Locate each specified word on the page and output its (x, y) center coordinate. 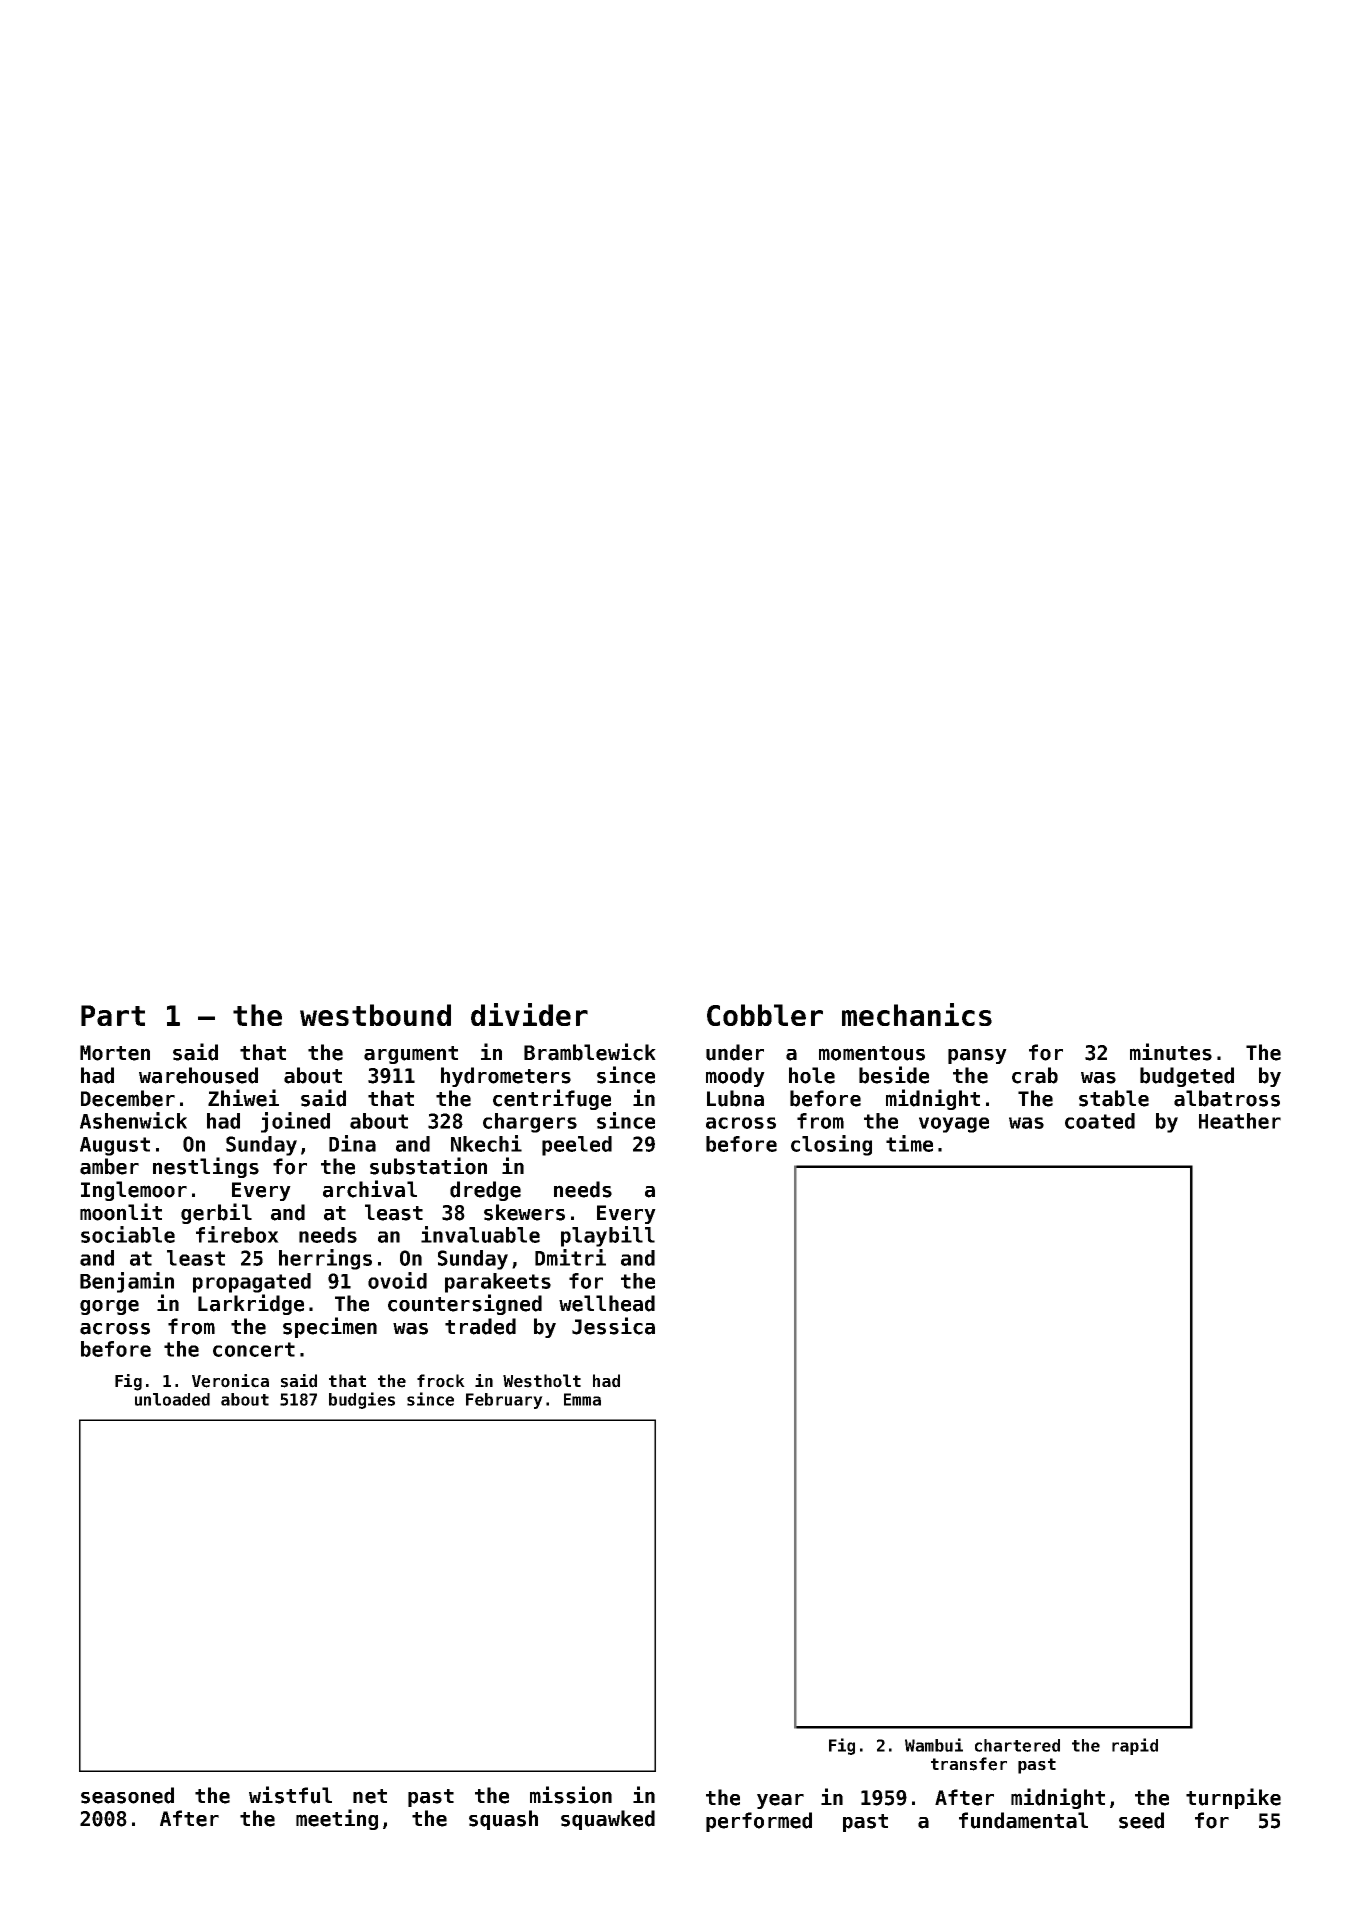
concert (254, 1349)
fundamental (1023, 1820)
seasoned (127, 1795)
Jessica (613, 1326)
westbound (375, 1015)
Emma (582, 1399)
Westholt (542, 1381)
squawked (608, 1820)
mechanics (917, 1014)
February (504, 1401)
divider (529, 1014)
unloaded (172, 1399)
